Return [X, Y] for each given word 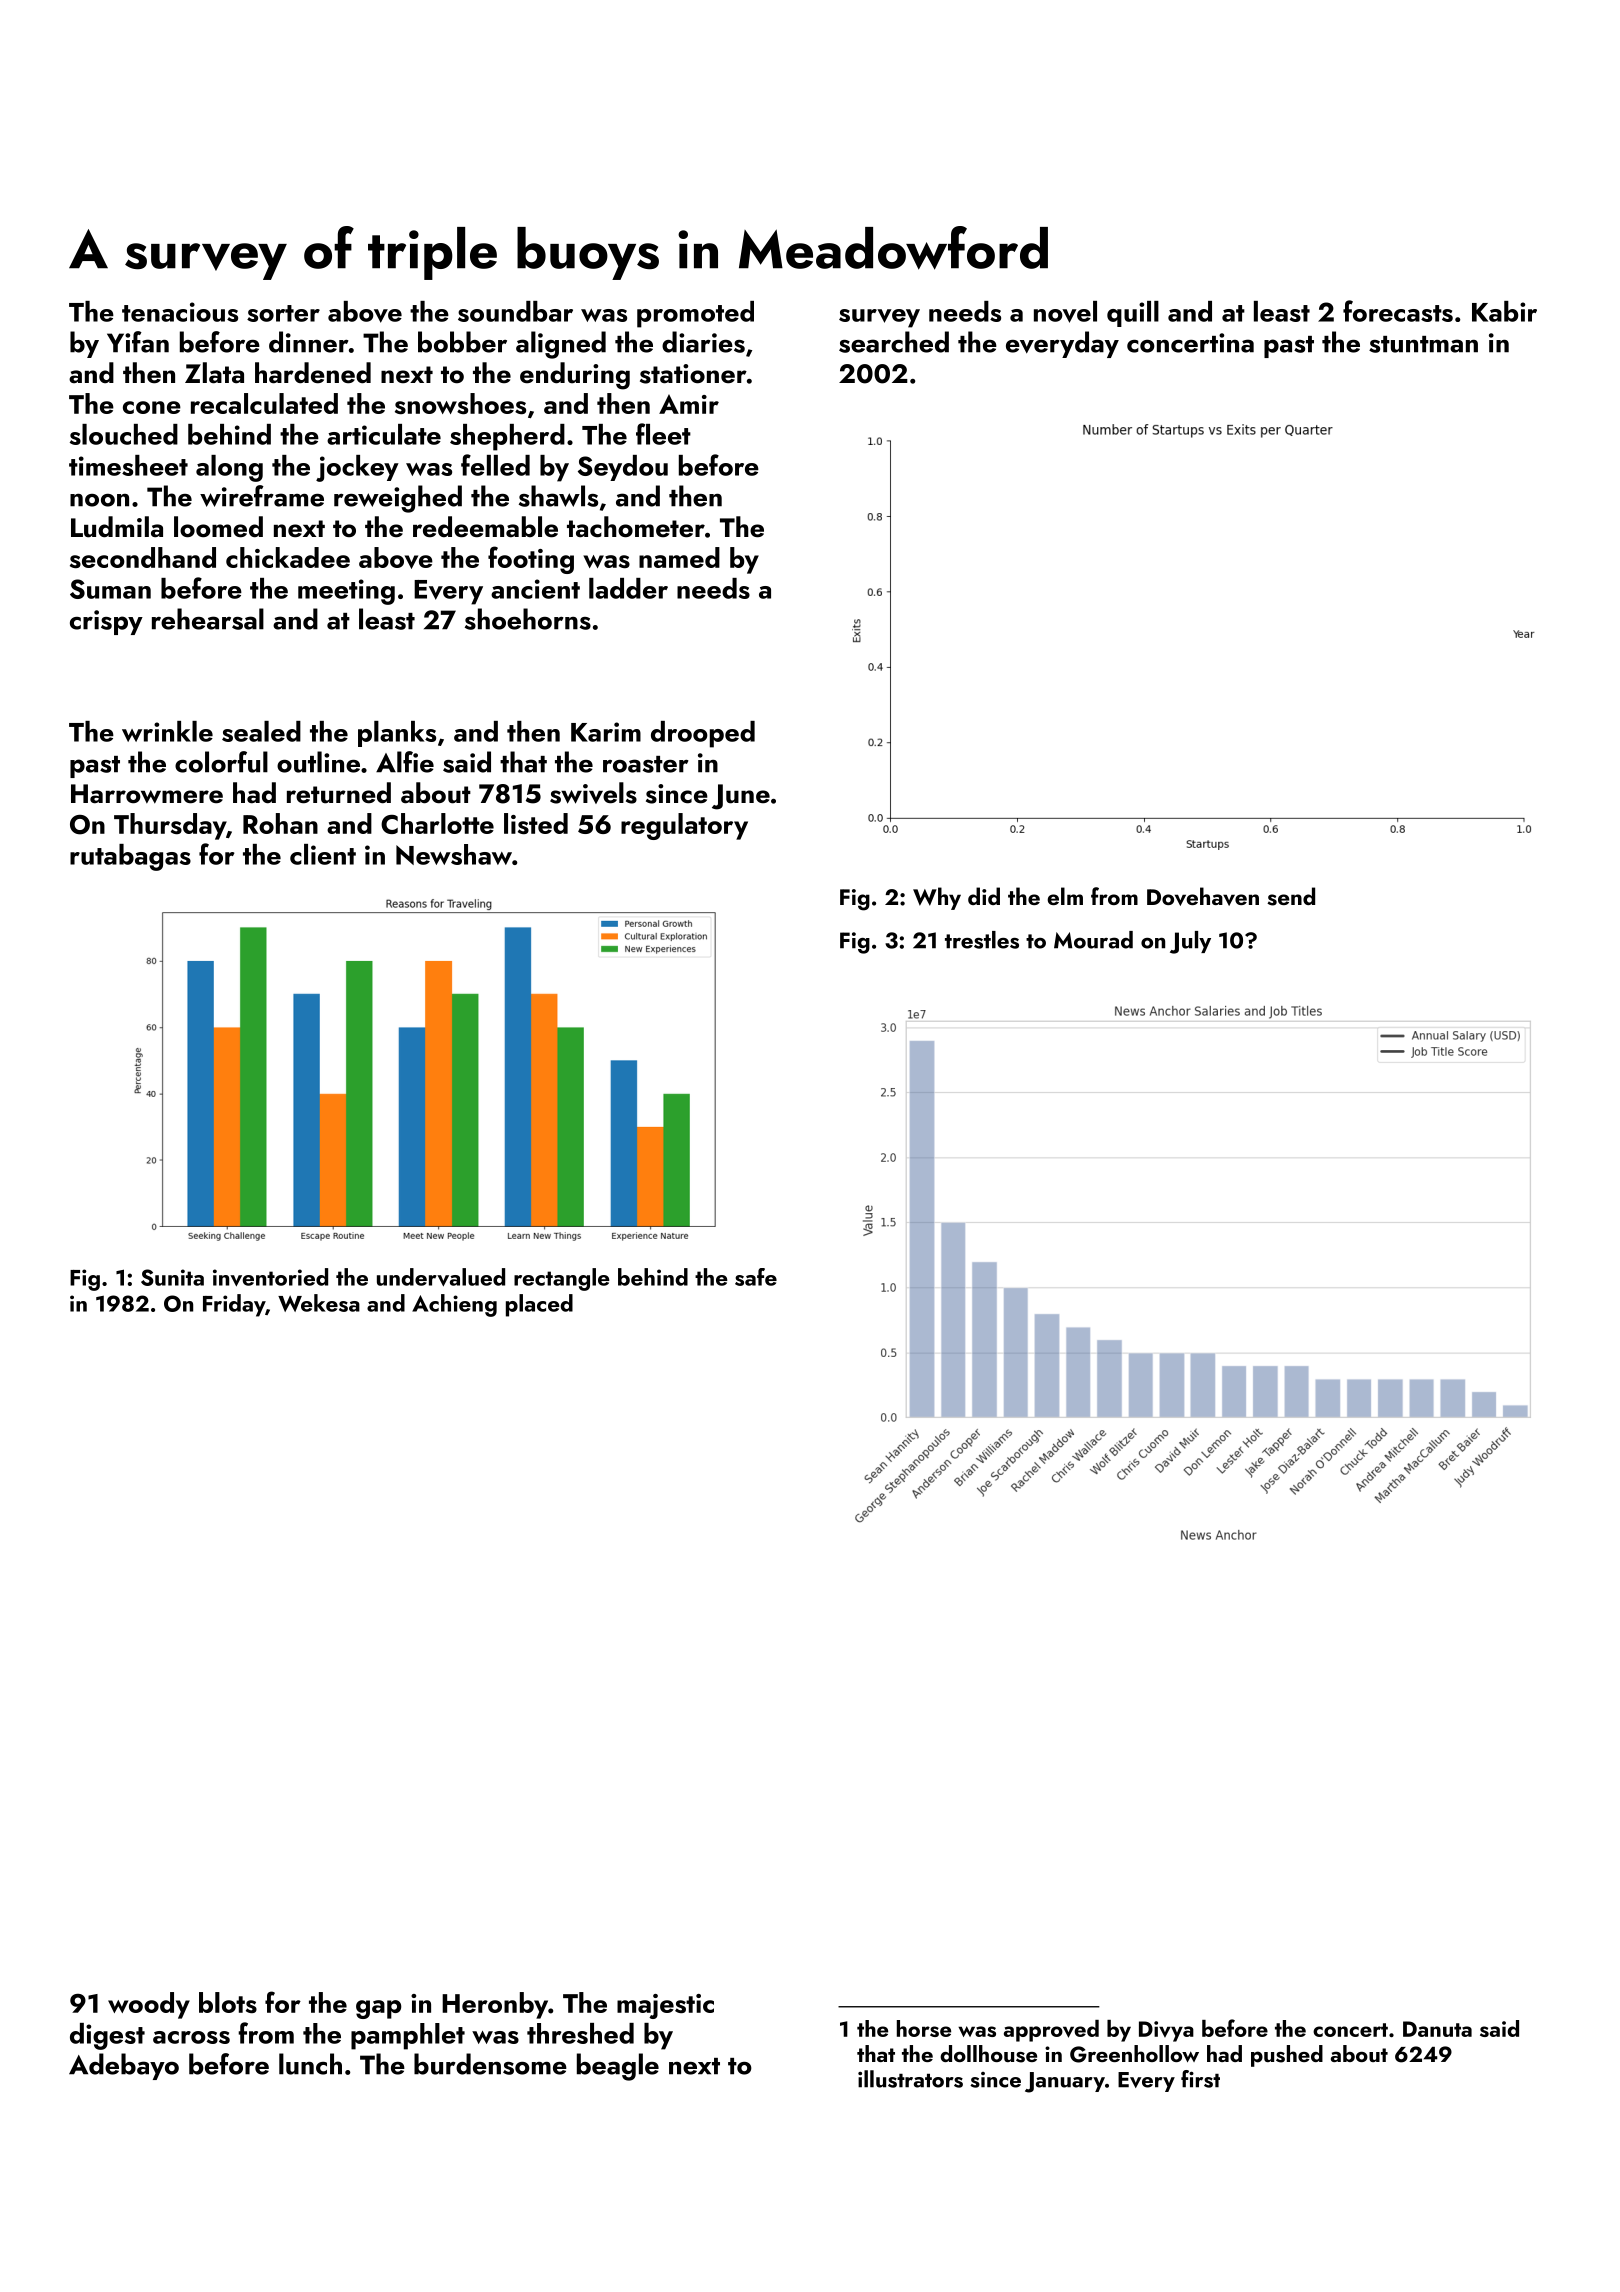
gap [379, 2009]
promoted [695, 314]
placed [539, 1305]
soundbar [515, 311]
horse [924, 2028]
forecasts [1398, 311]
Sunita [172, 1277]
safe [756, 1277]
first [1200, 2079]
